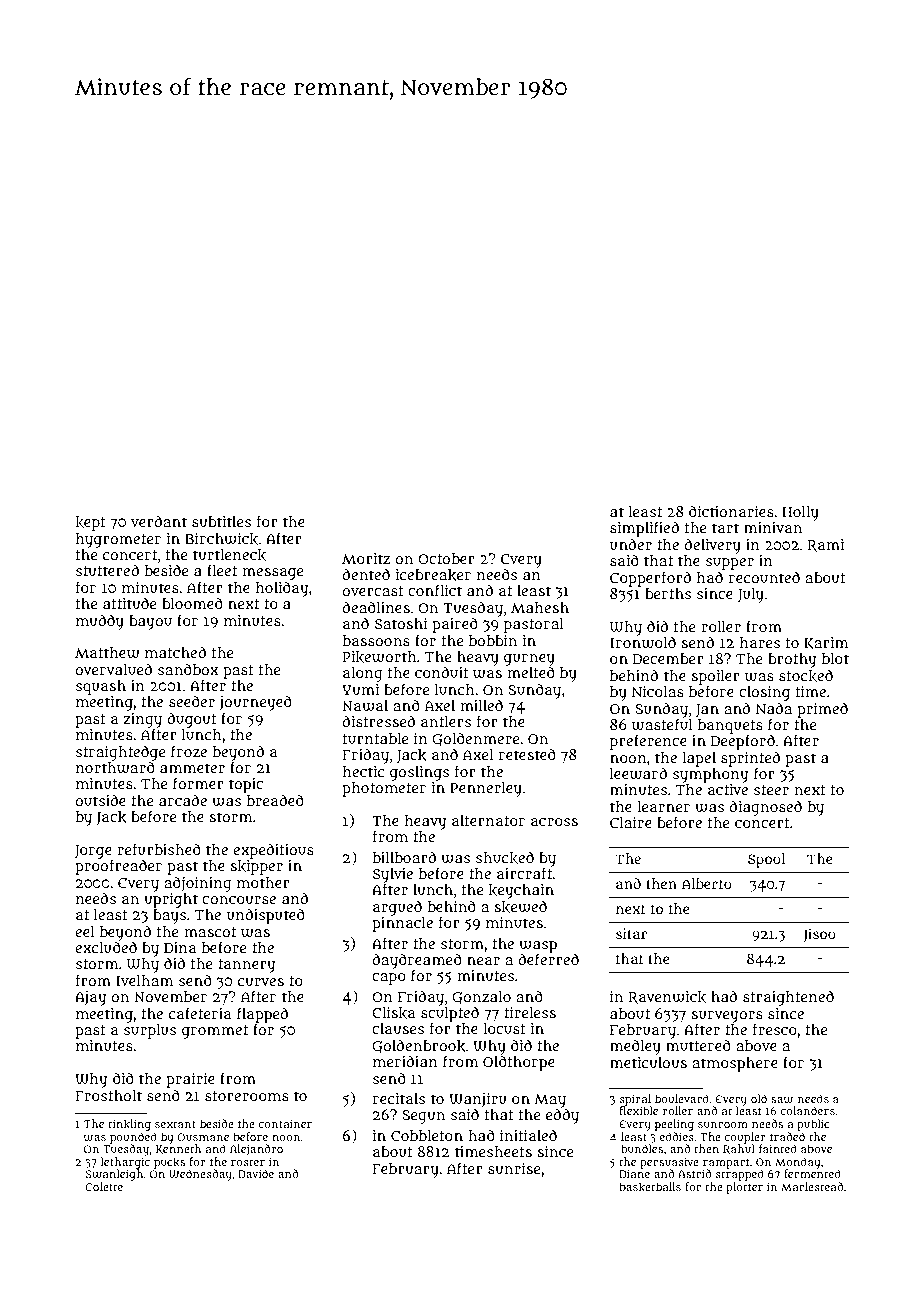 The width and height of the screenshot is (924, 1308). What do you see at coordinates (751, 595) in the screenshot?
I see `July` at bounding box center [751, 595].
